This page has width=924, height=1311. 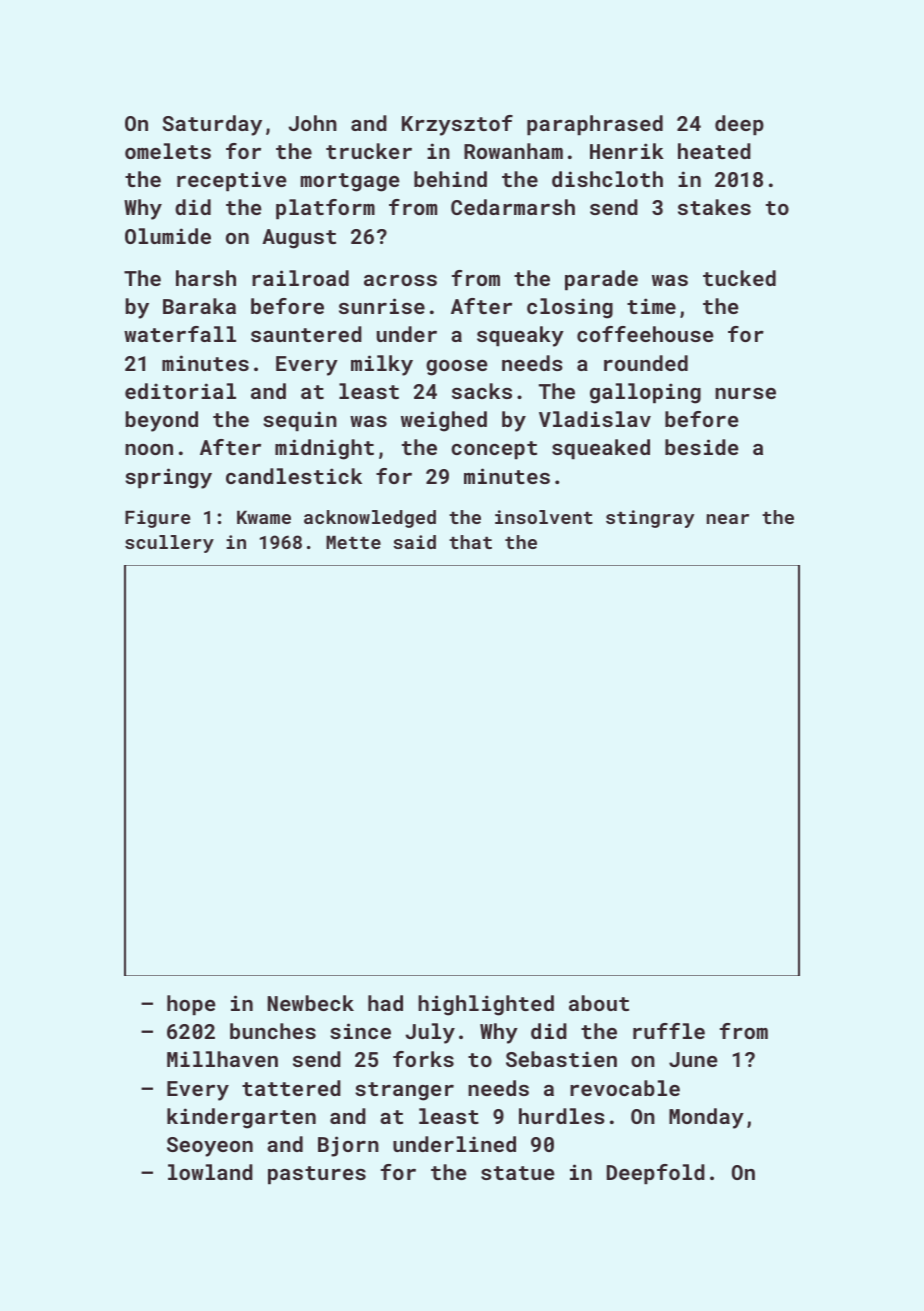 What do you see at coordinates (414, 542) in the page?
I see `said` at bounding box center [414, 542].
